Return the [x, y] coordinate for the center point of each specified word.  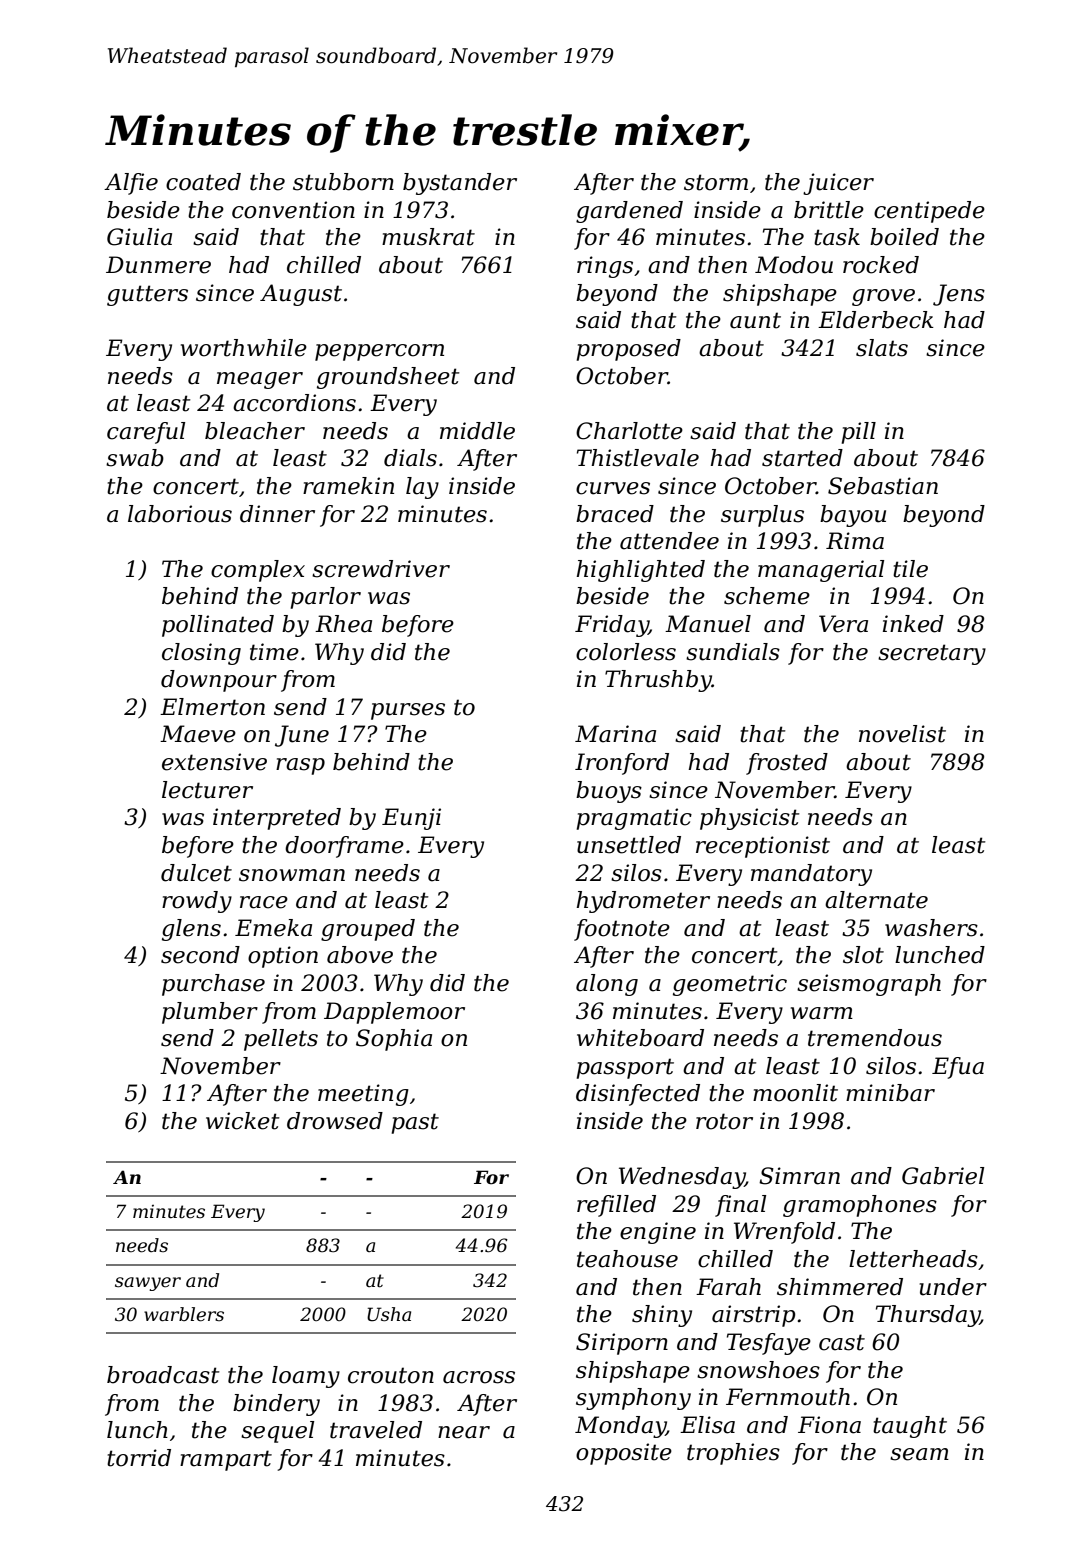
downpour [219, 681]
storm [716, 182]
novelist [902, 734]
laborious [180, 514]
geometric [730, 985]
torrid [139, 1458]
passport [625, 1068]
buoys [609, 792]
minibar [890, 1093]
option [283, 957]
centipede [929, 212]
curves [613, 488]
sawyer [148, 1284]
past [415, 1123]
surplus [762, 516]
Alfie [131, 184]
